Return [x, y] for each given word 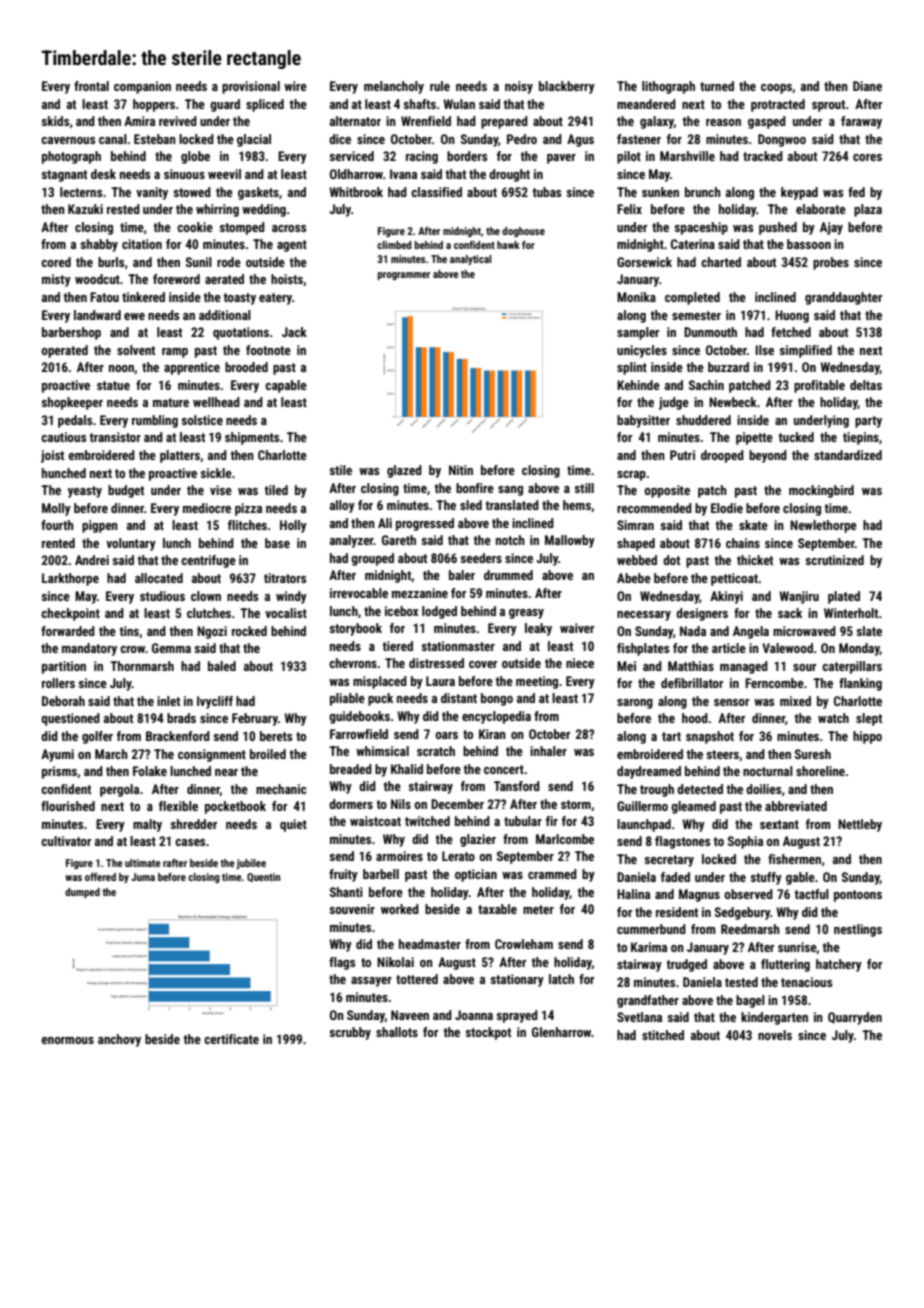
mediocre [207, 508]
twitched [427, 821]
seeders [481, 558]
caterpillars [852, 667]
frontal [91, 86]
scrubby [350, 1033]
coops [777, 89]
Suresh [813, 754]
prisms [59, 772]
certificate [231, 1039]
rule [440, 86]
